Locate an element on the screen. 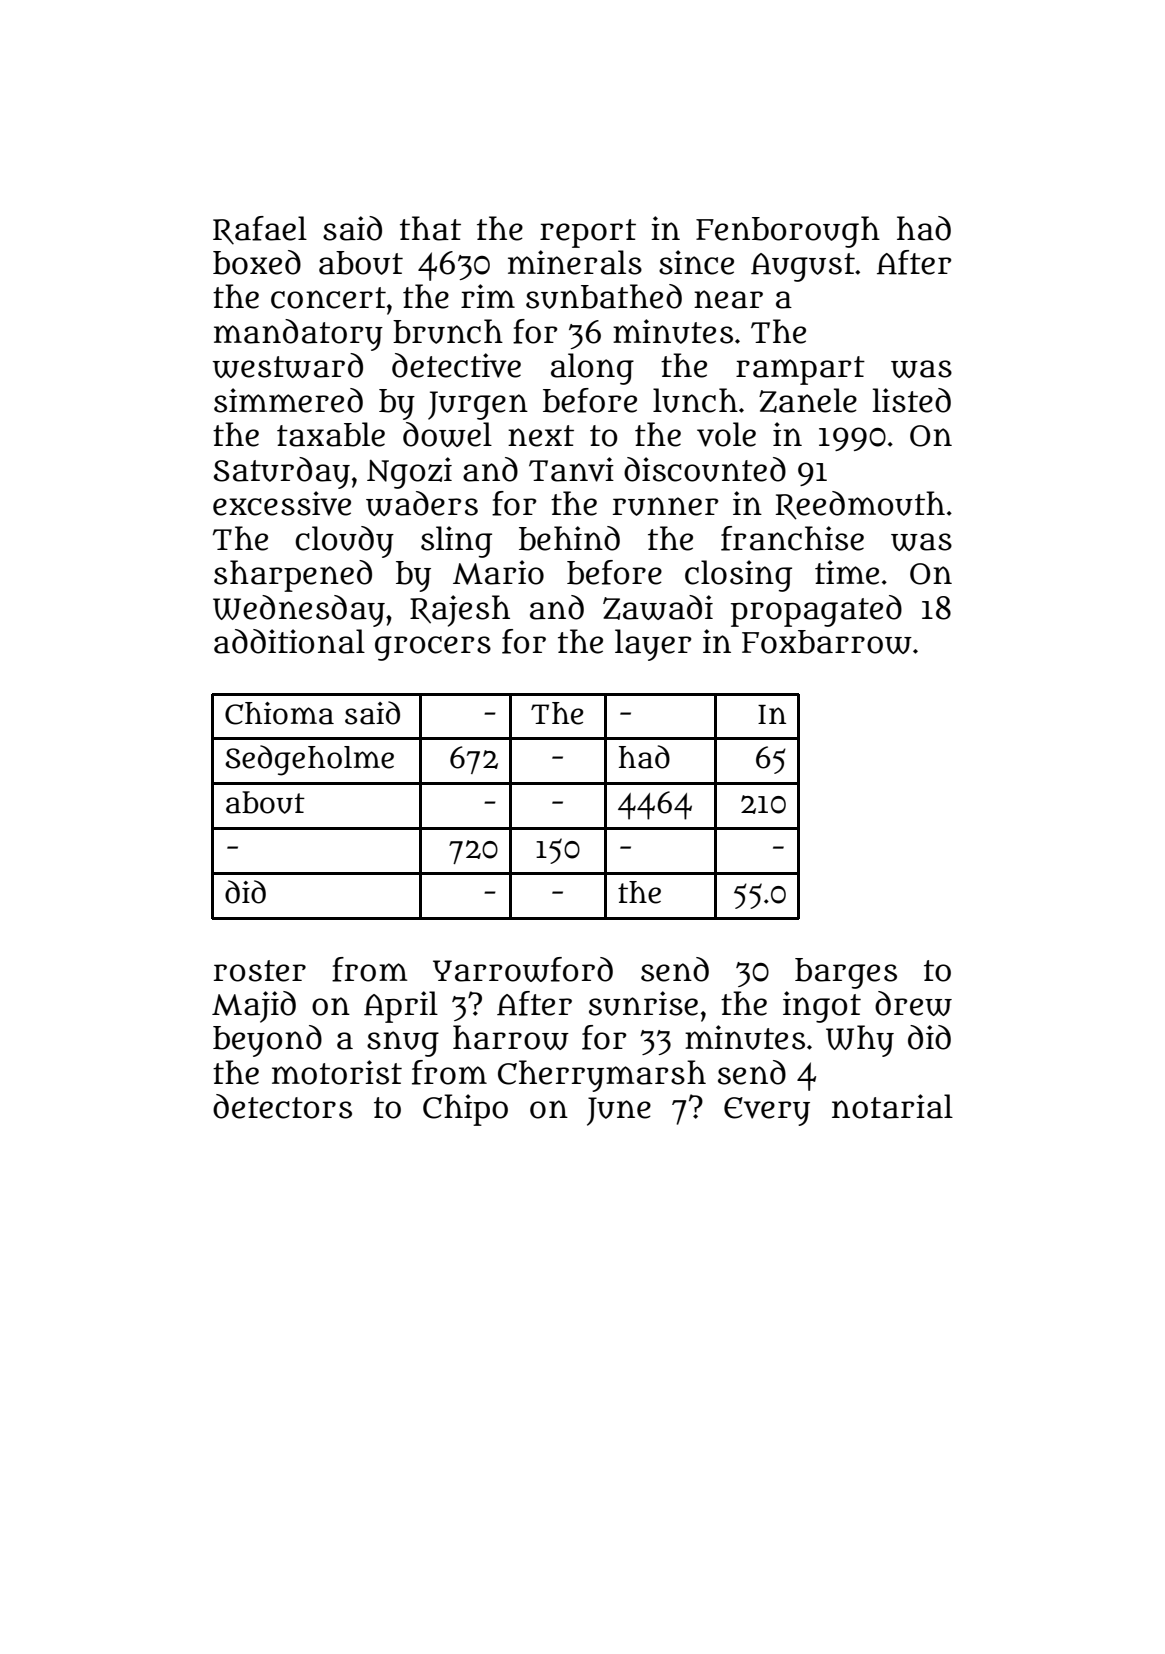 The image size is (1165, 1654). Zawadi is located at coordinates (658, 607).
